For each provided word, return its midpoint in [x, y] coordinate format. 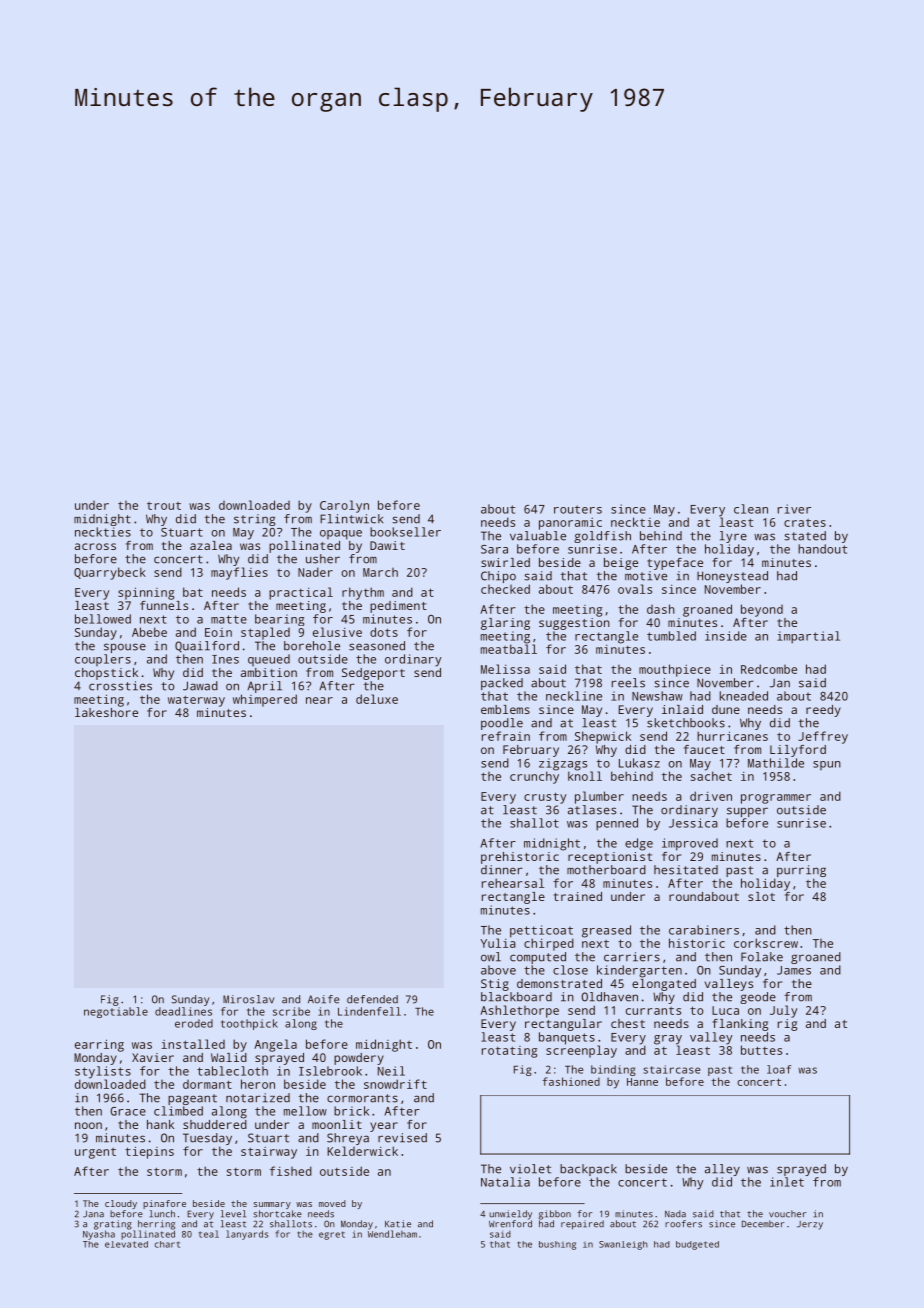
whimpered [265, 700]
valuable [538, 536]
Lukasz [639, 763]
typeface [675, 564]
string [254, 520]
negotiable [116, 1012]
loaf [779, 1069]
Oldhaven [610, 997]
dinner [502, 870]
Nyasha [99, 1235]
